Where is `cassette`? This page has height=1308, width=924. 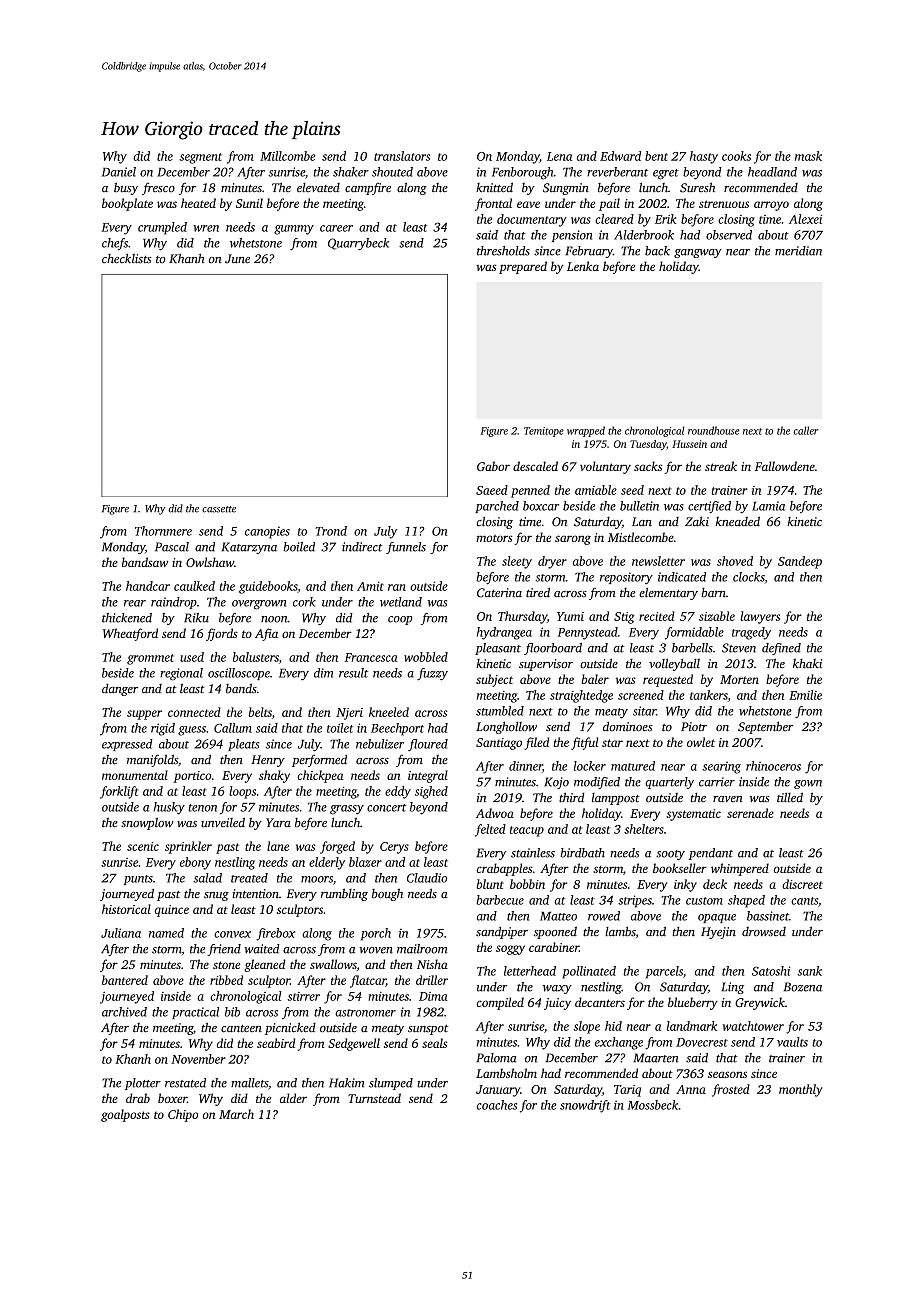
cassette is located at coordinates (219, 509).
